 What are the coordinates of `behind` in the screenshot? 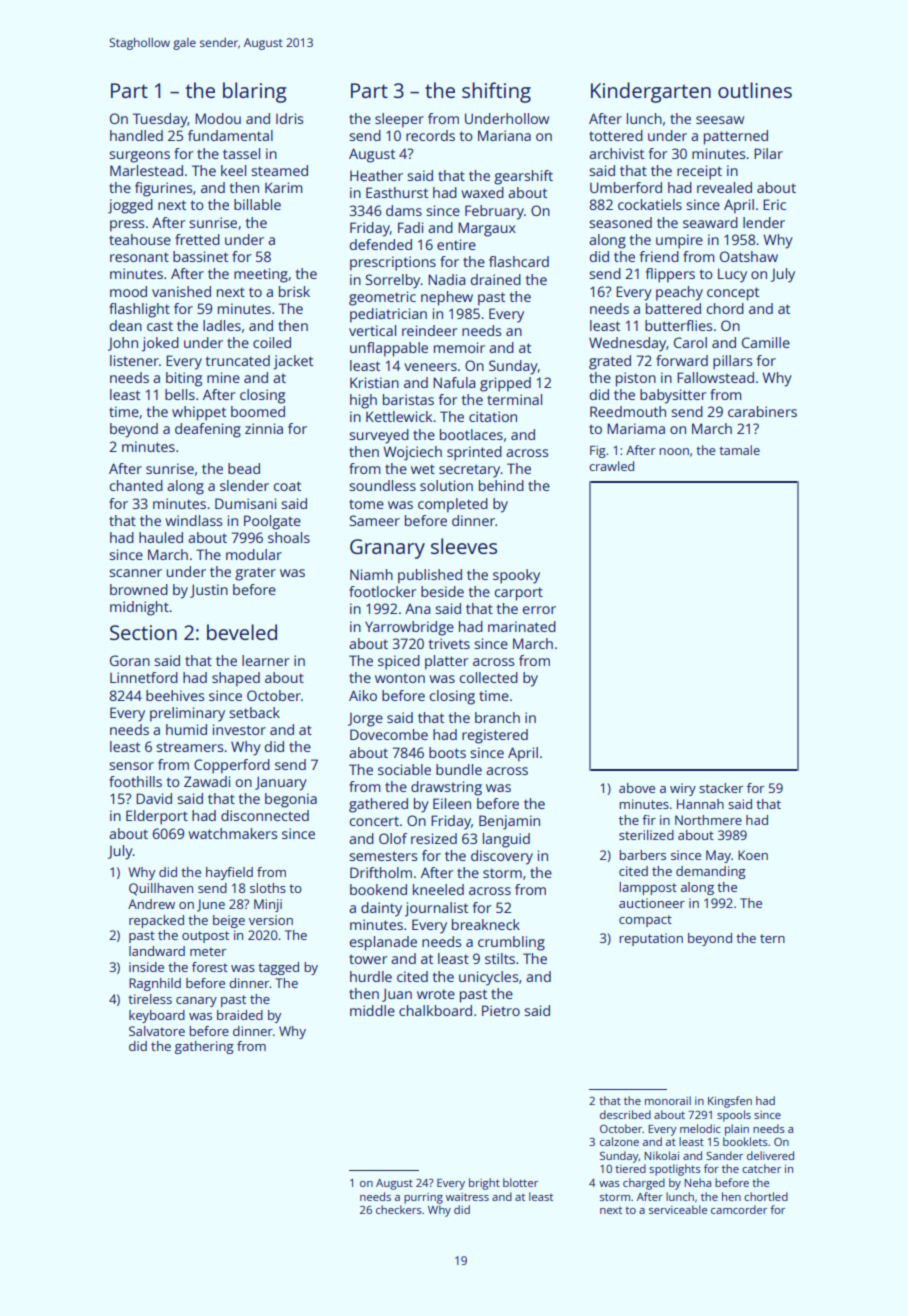 It's located at (501, 485).
